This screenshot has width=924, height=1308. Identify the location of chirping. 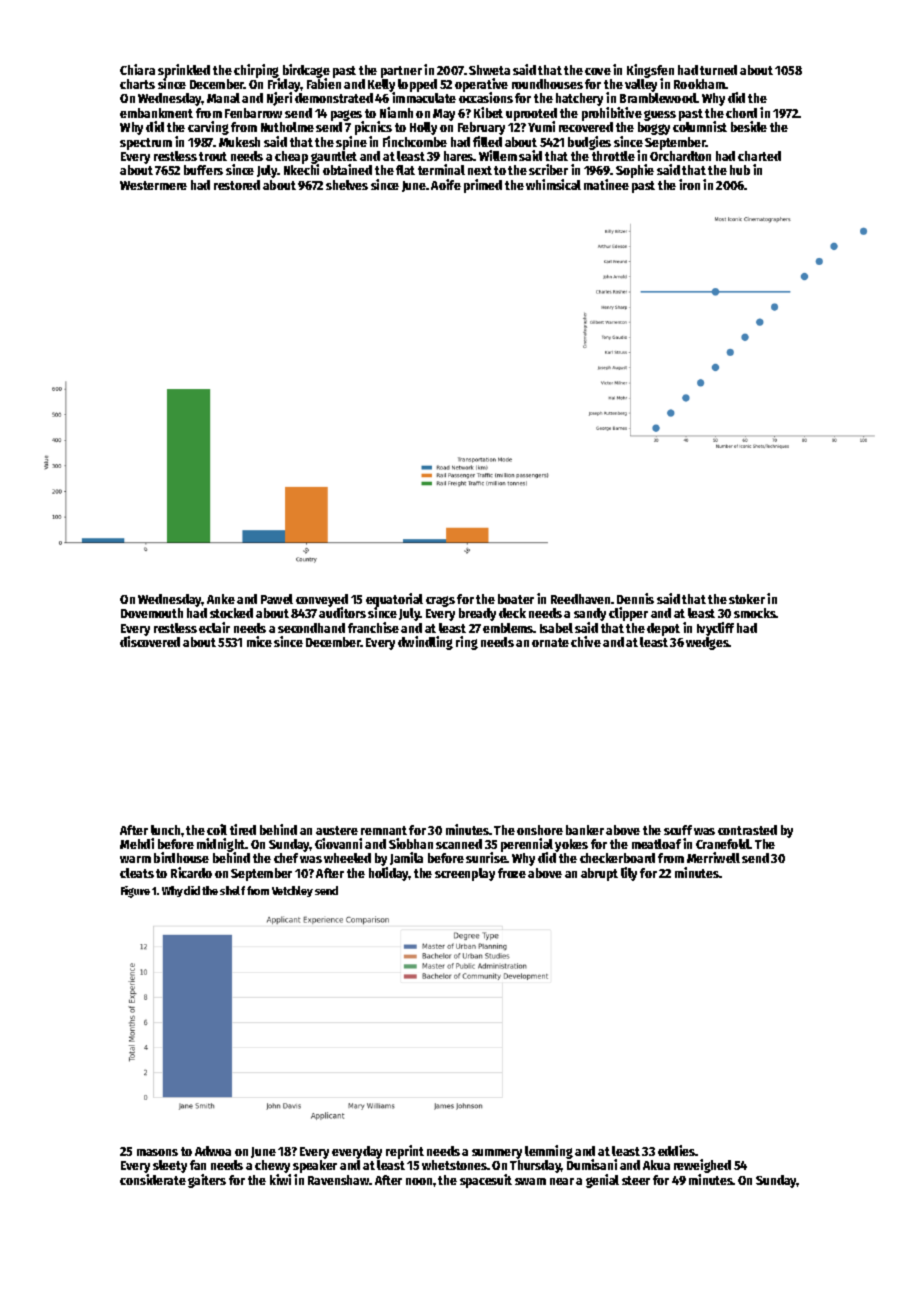
(256, 71).
